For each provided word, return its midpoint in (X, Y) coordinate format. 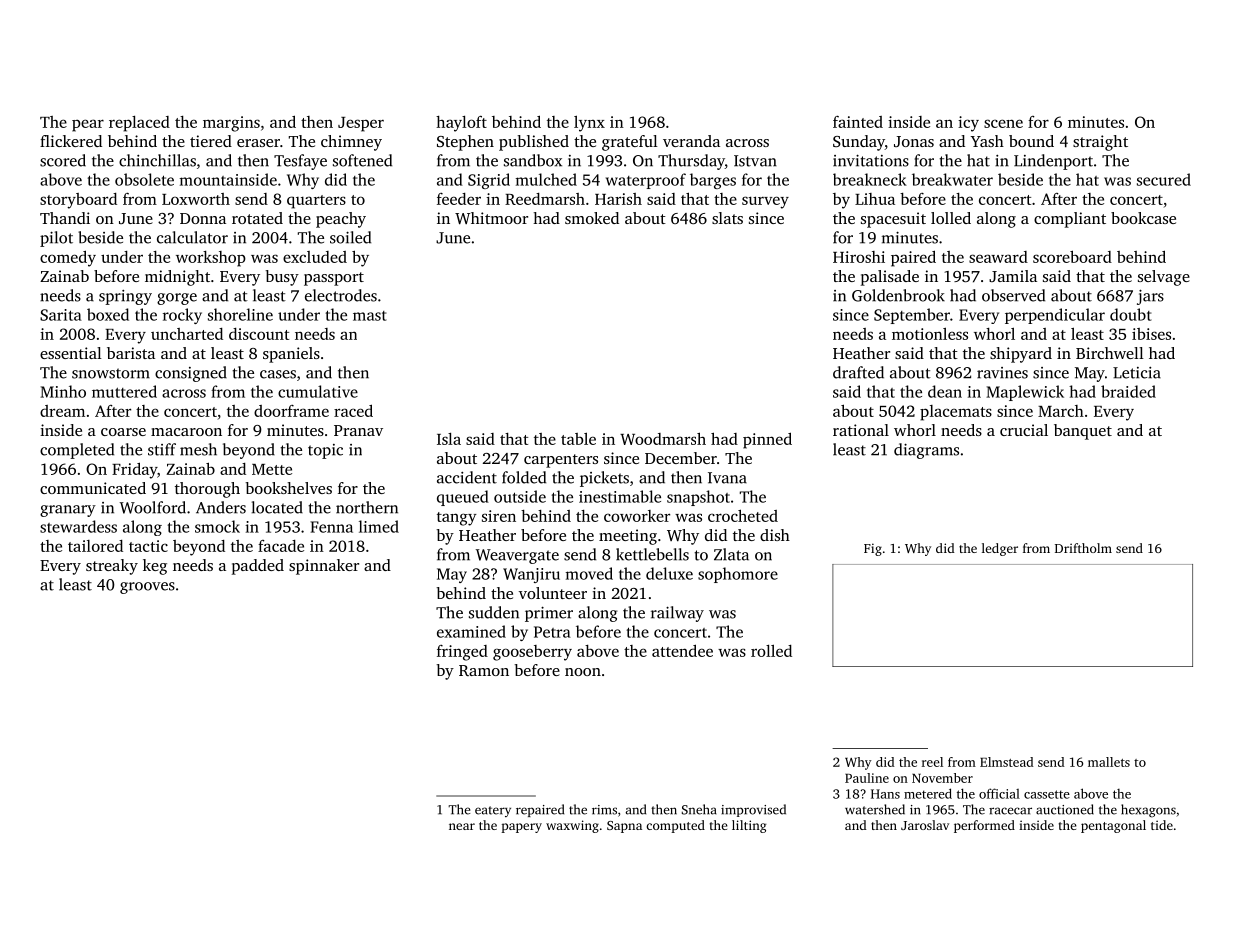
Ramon (484, 670)
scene (1003, 123)
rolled (771, 650)
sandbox (533, 160)
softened (362, 160)
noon (583, 672)
